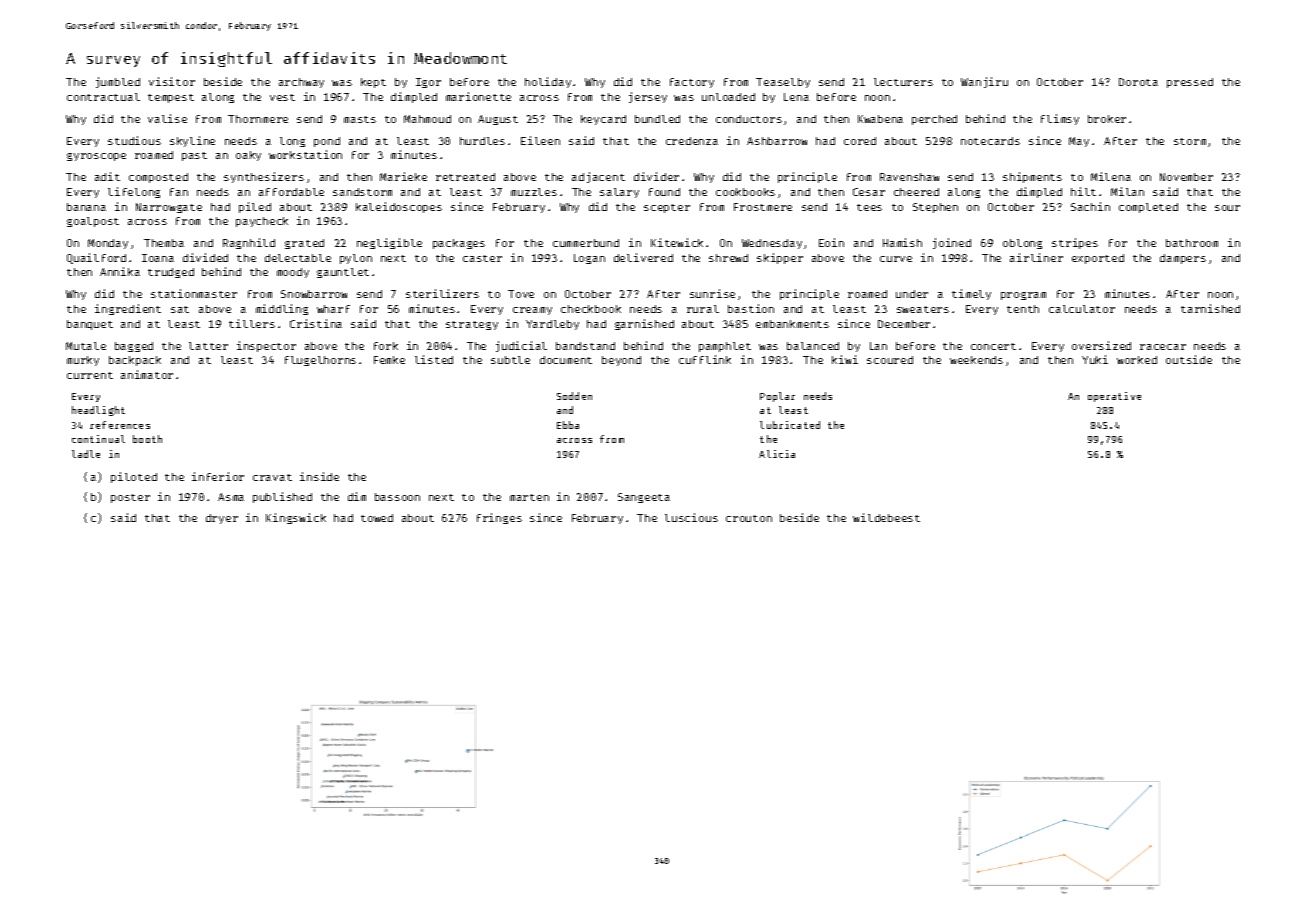 This document has width=1308, height=924. Describe the element at coordinates (258, 119) in the document. I see `Thornmere` at that location.
